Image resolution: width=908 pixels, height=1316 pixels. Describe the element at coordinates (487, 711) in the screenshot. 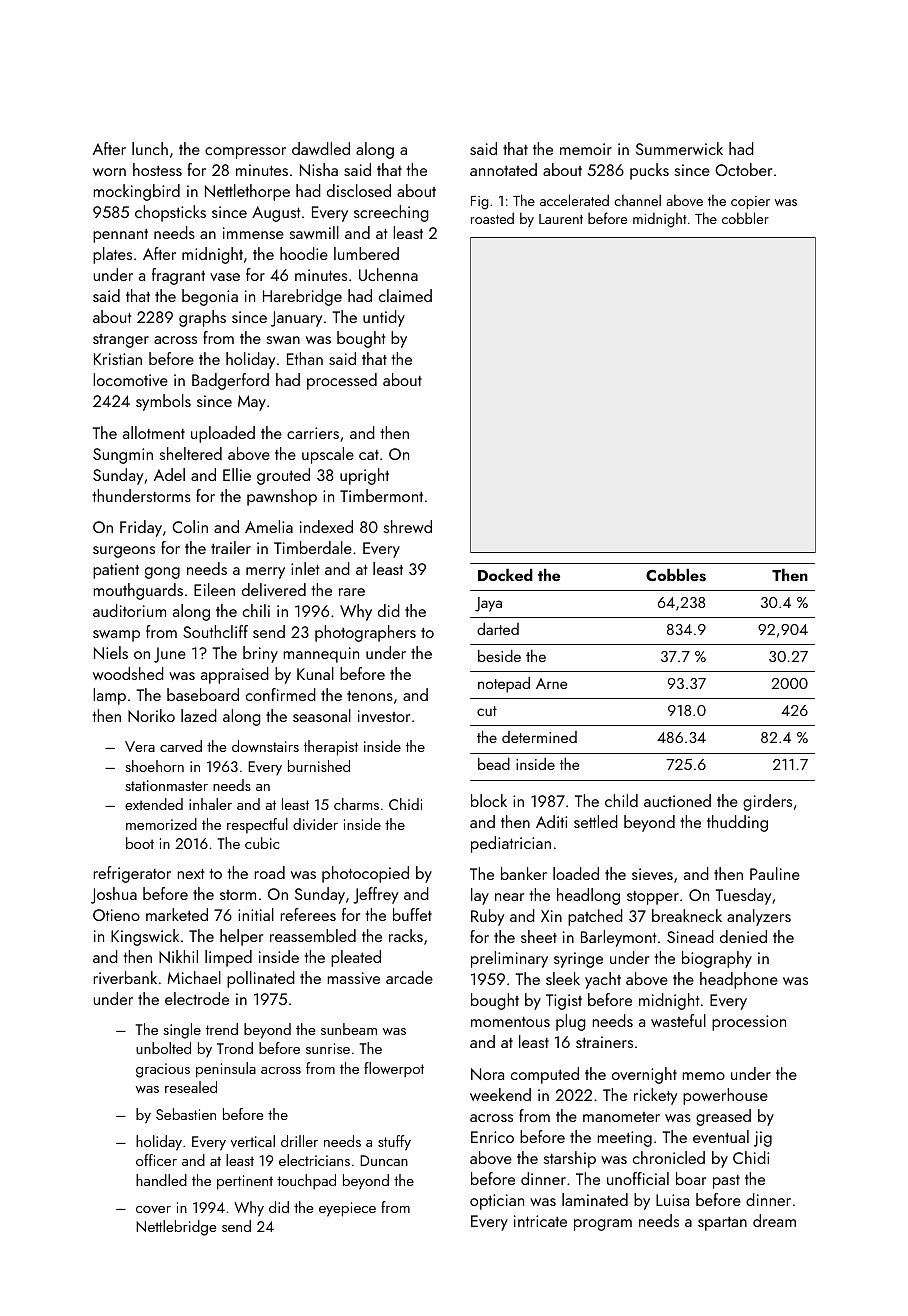

I see `cut` at that location.
